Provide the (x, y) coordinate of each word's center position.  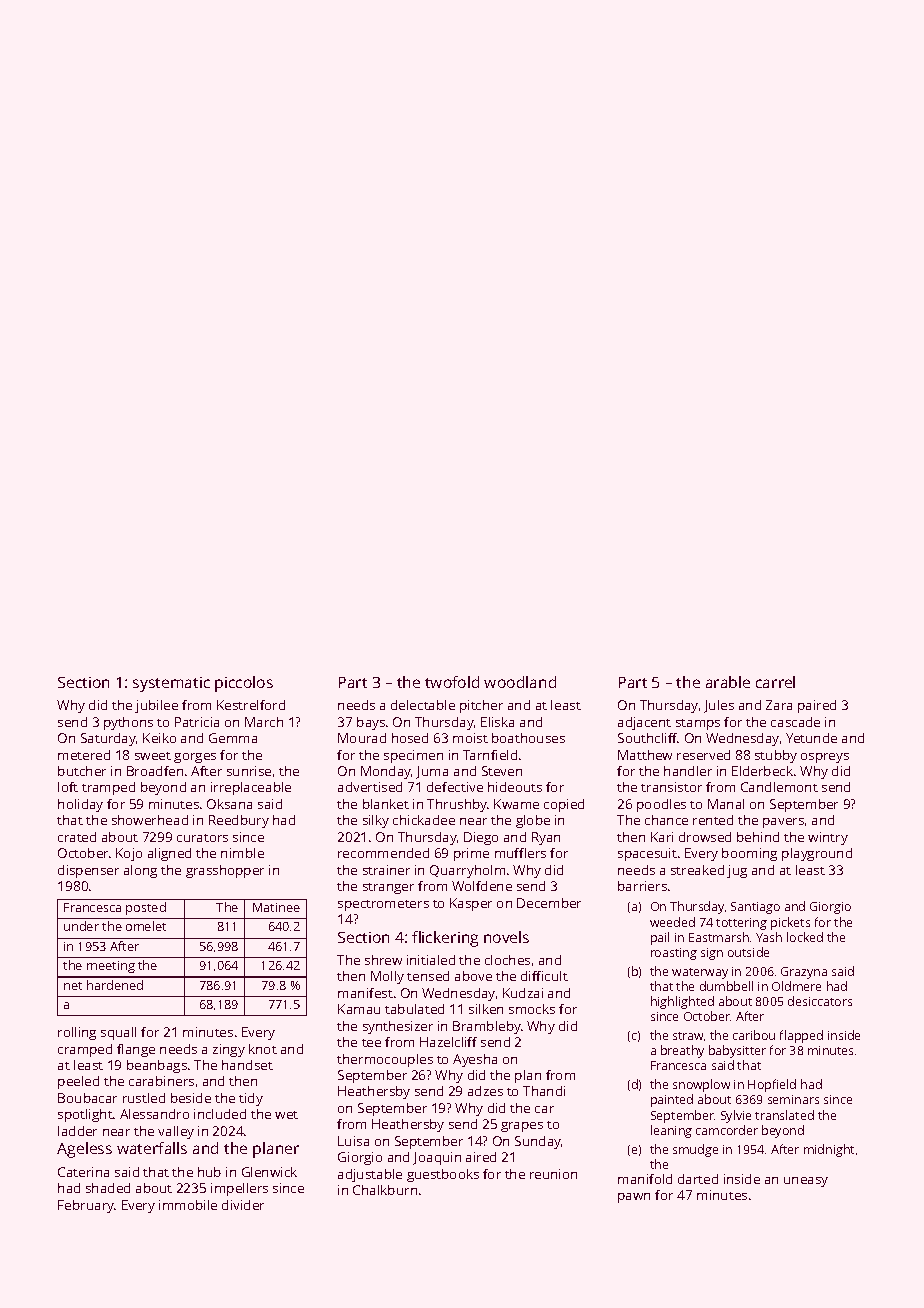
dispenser (88, 871)
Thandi (544, 1091)
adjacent (644, 723)
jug (737, 871)
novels (506, 937)
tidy (251, 1099)
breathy (682, 1051)
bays (371, 723)
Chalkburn (385, 1190)
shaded (108, 1188)
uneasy (806, 1182)
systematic (171, 684)
